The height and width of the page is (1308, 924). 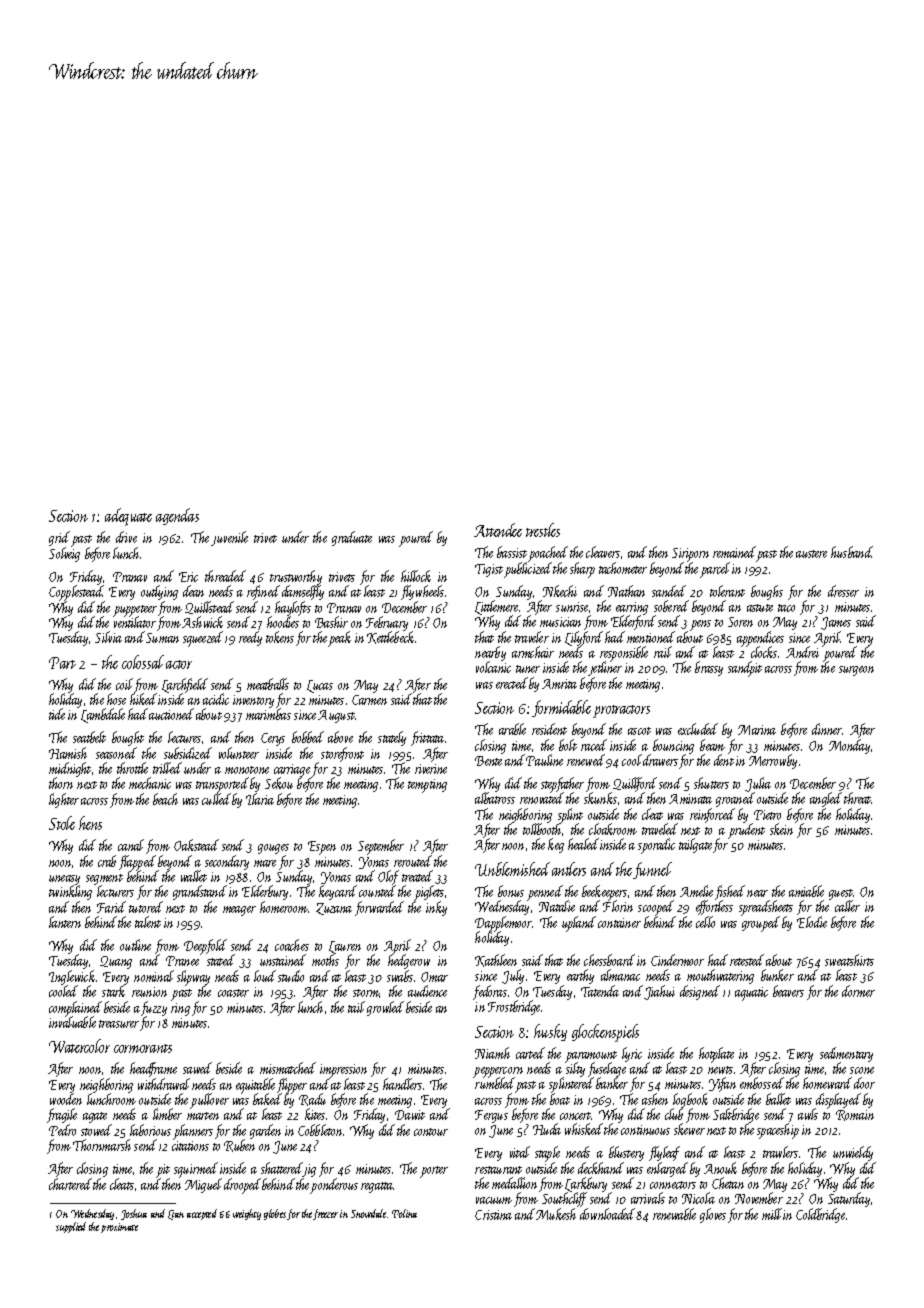 I want to click on renewable, so click(x=674, y=1214).
